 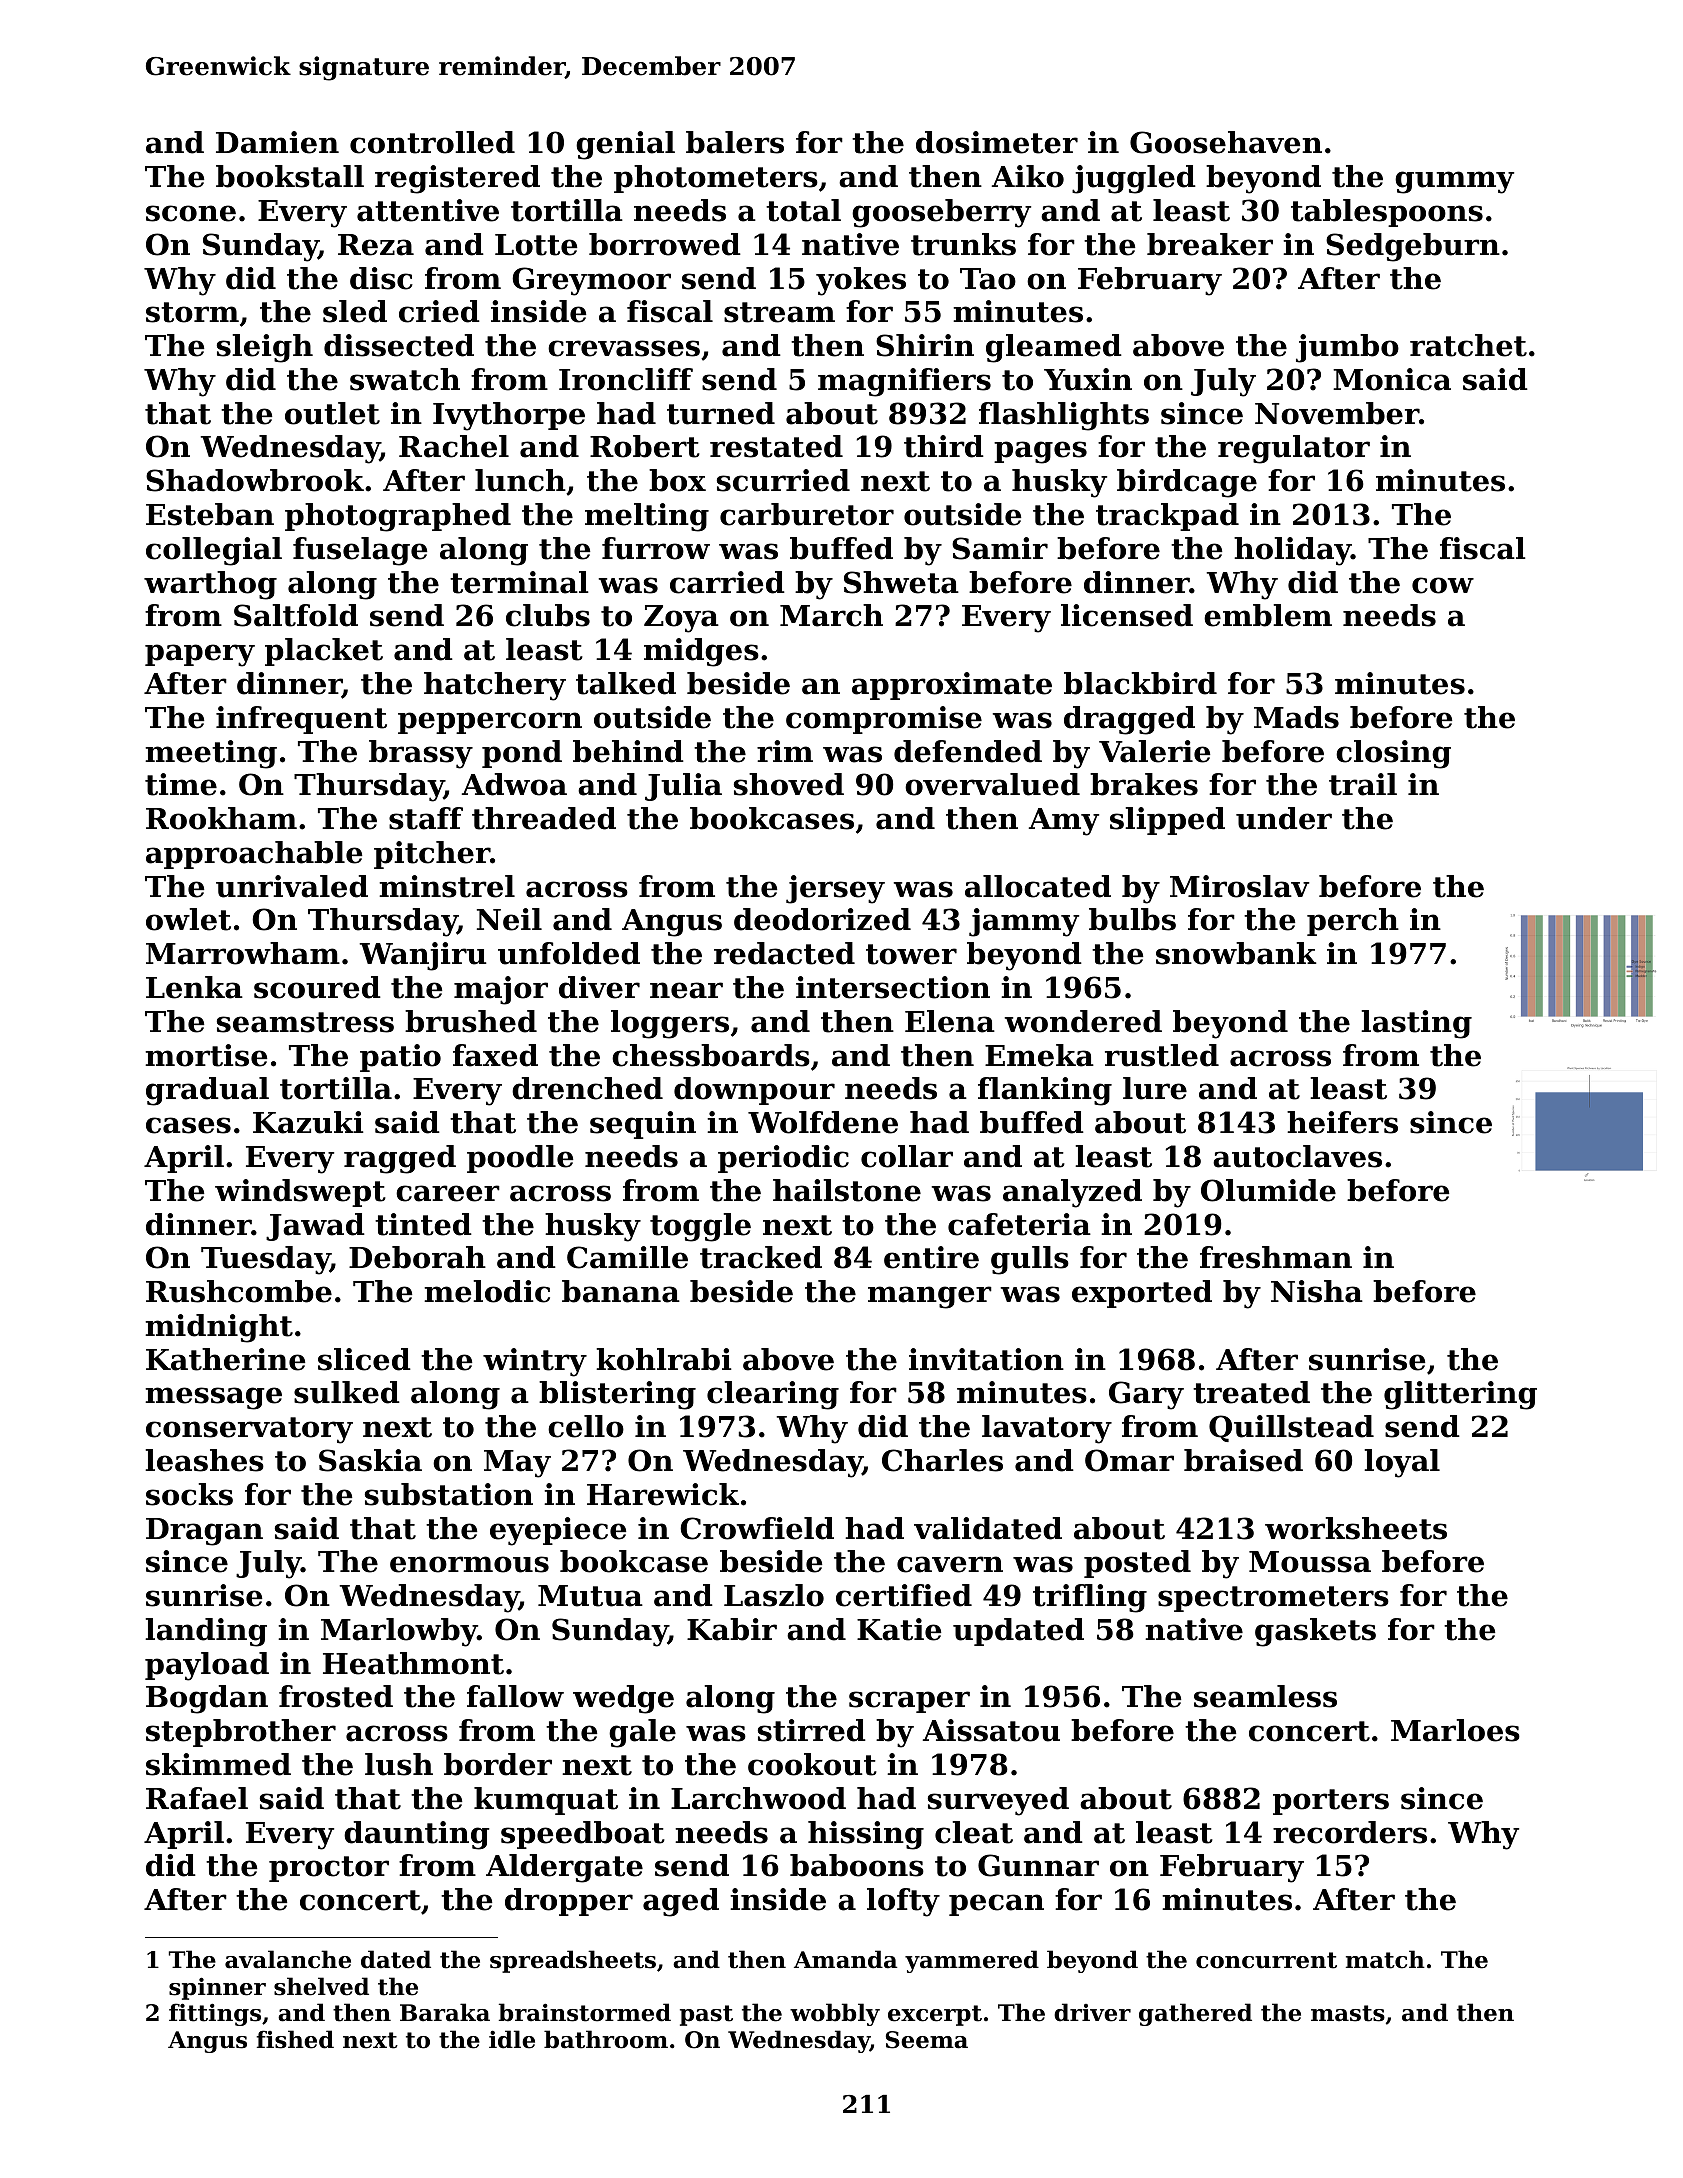 I want to click on cow, so click(x=1443, y=585).
